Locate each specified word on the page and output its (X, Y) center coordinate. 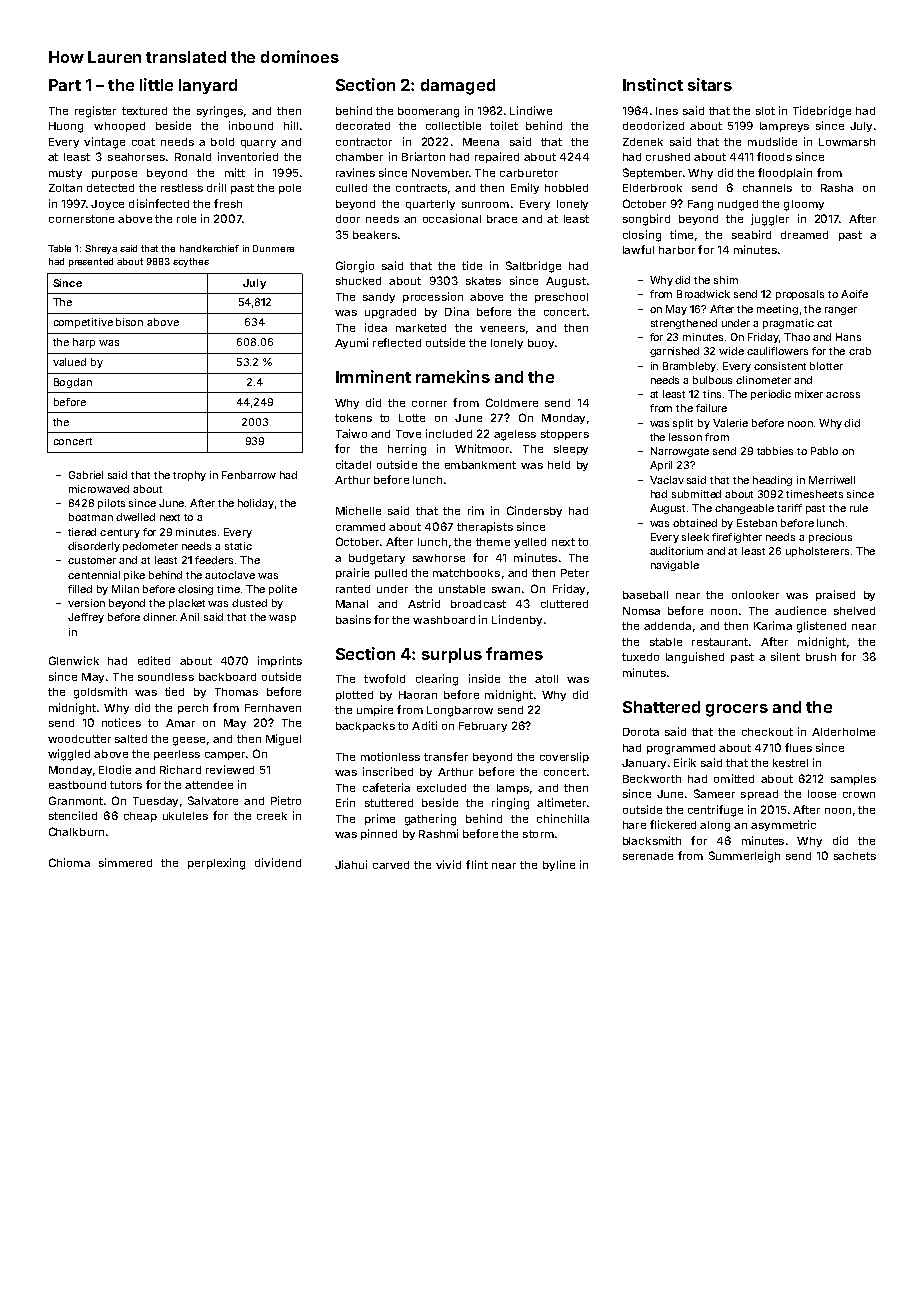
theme (493, 542)
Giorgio (355, 267)
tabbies (775, 451)
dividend (278, 862)
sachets (855, 856)
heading (772, 481)
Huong (66, 127)
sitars (710, 84)
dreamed (804, 235)
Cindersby (534, 511)
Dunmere (273, 248)
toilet (504, 125)
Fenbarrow (249, 475)
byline (559, 865)
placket (187, 604)
